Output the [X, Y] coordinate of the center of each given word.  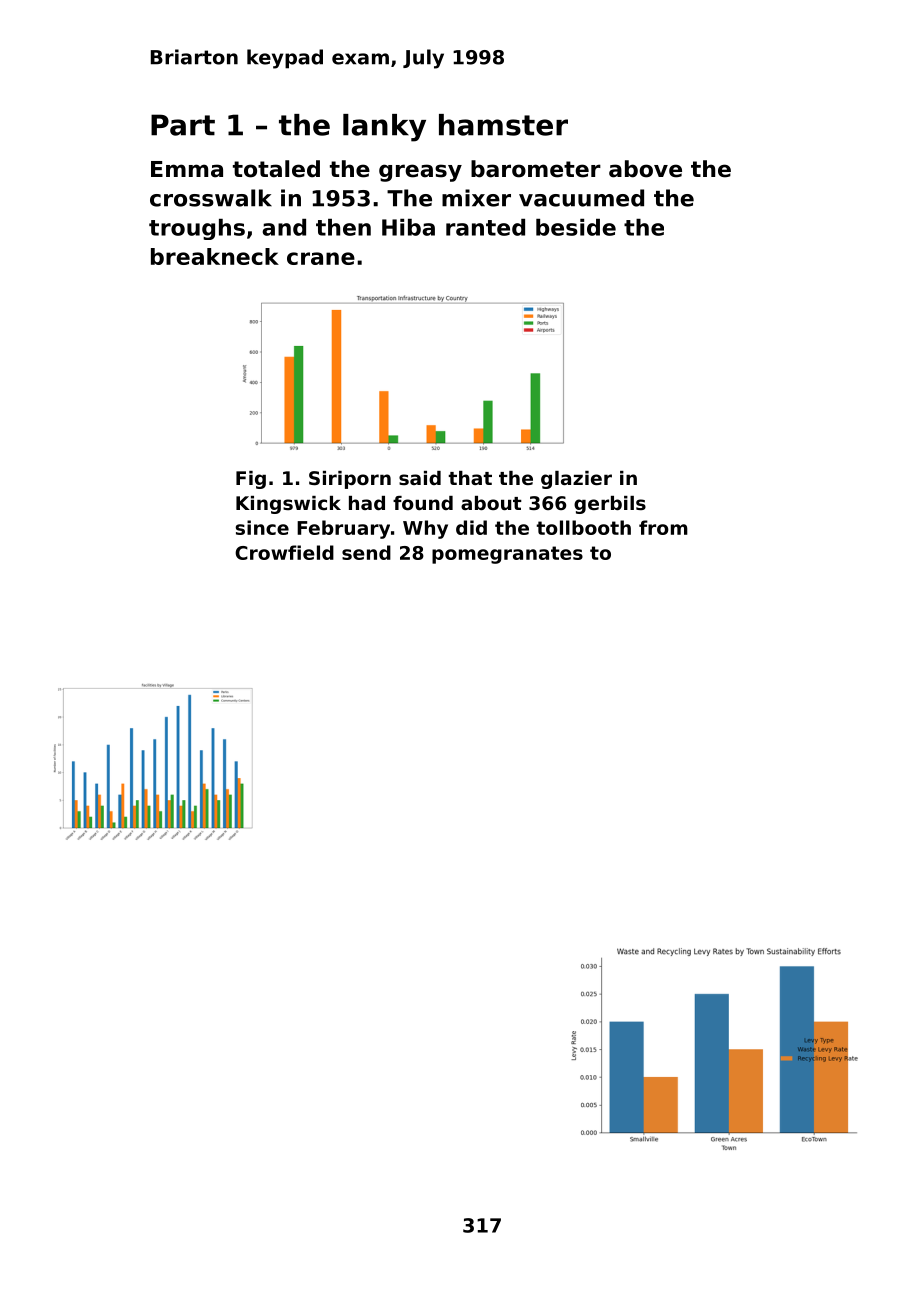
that [470, 478]
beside [576, 227]
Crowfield [284, 552]
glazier [576, 480]
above [645, 169]
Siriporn [350, 480]
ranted [485, 227]
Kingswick [288, 505]
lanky [384, 128]
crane [321, 258]
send [366, 552]
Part [183, 125]
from [663, 527]
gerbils [610, 505]
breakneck [215, 256]
